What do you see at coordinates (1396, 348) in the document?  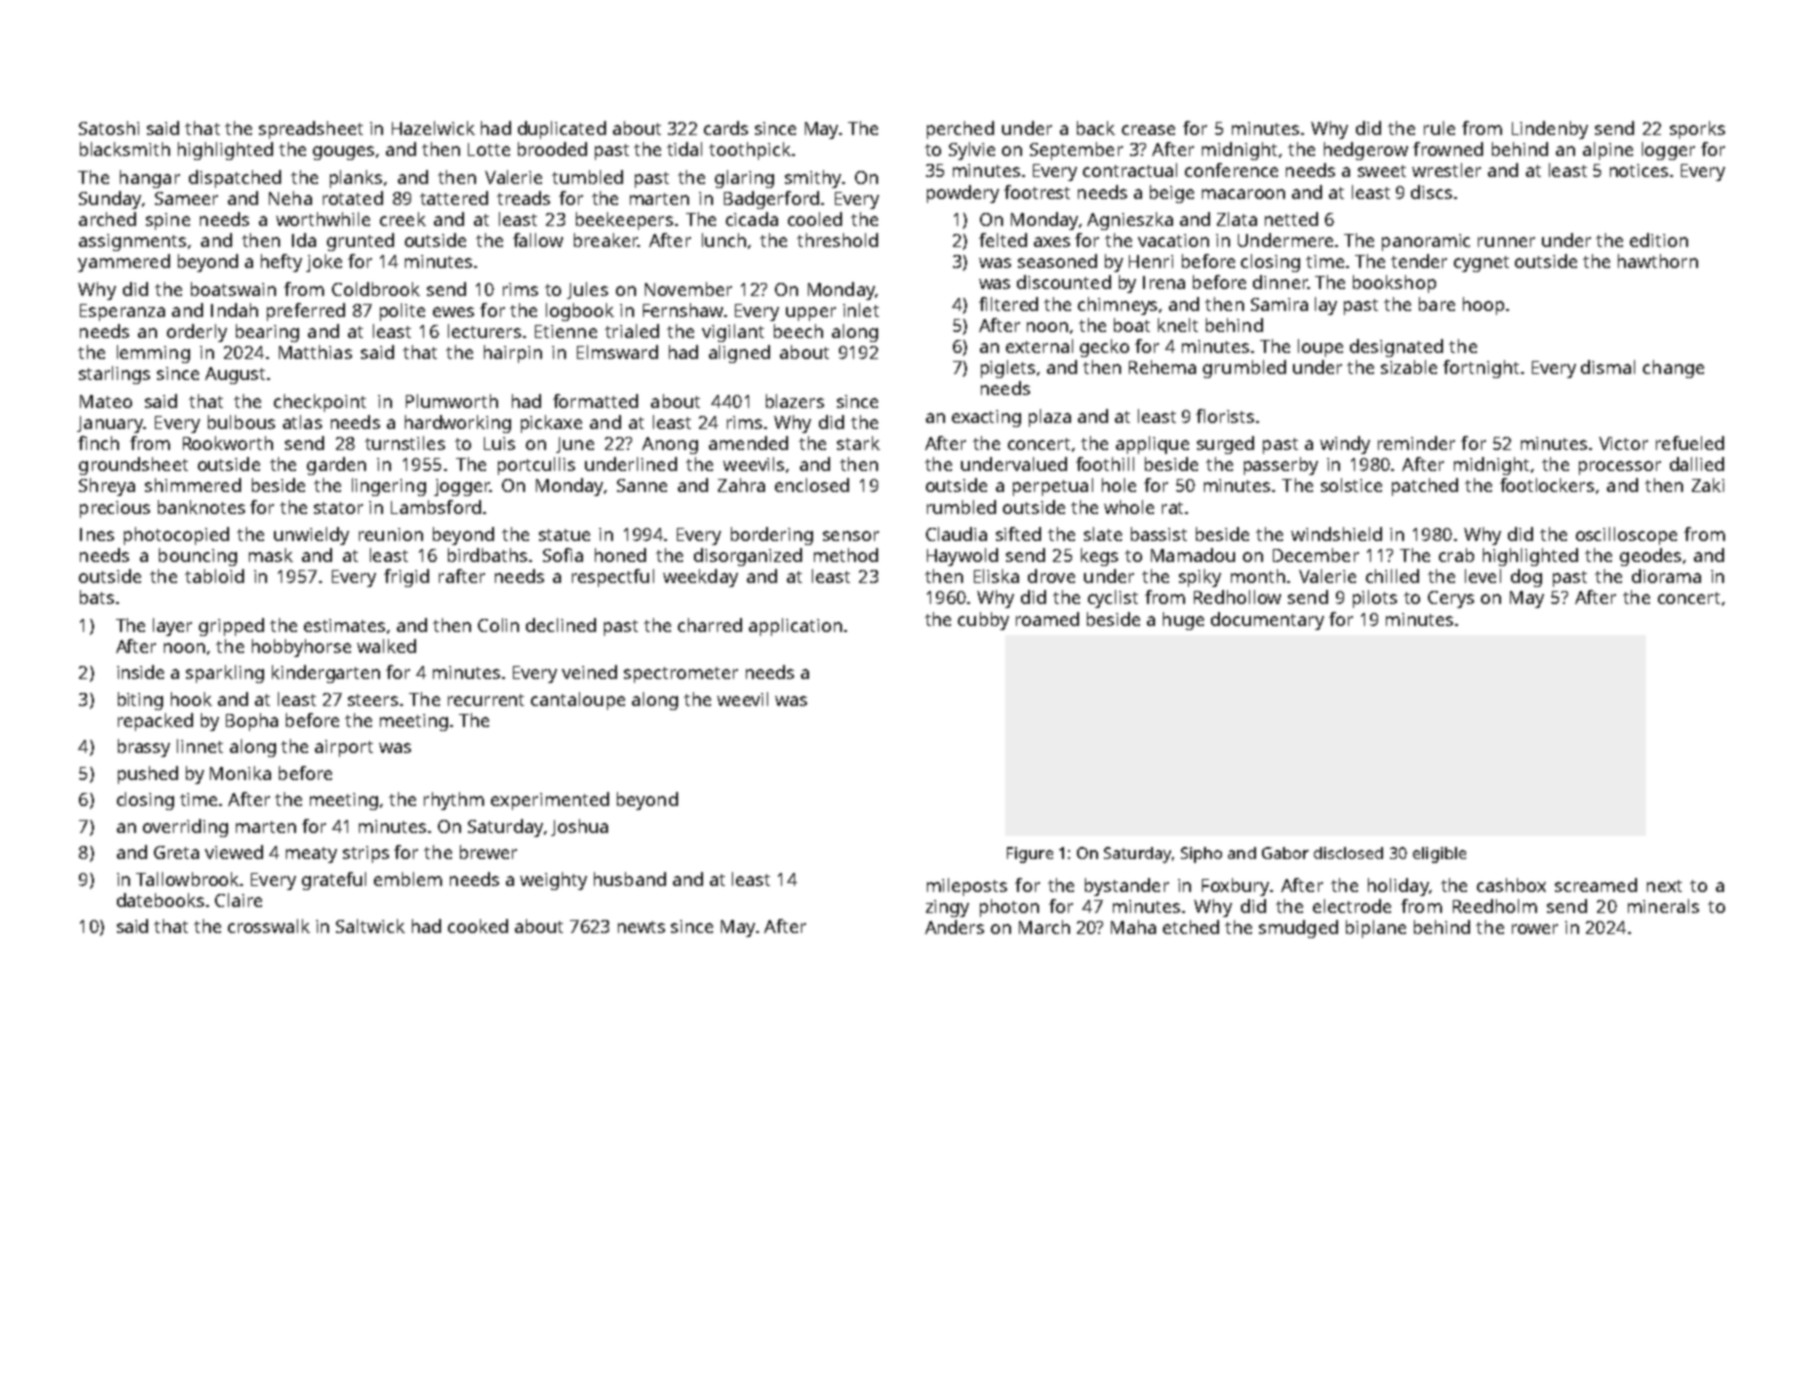 I see `designated` at bounding box center [1396, 348].
